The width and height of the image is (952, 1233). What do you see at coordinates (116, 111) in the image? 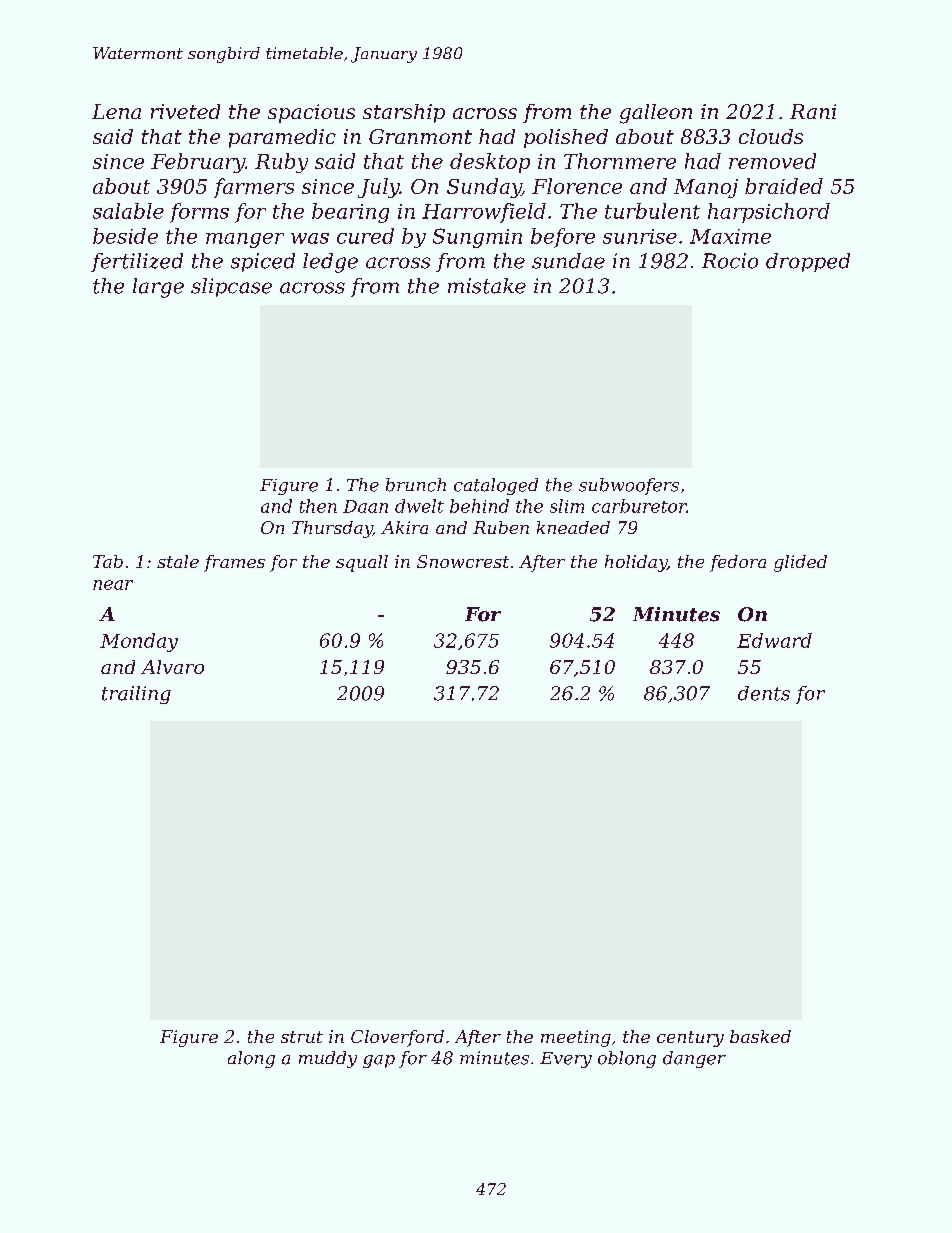
I see `Lena` at bounding box center [116, 111].
